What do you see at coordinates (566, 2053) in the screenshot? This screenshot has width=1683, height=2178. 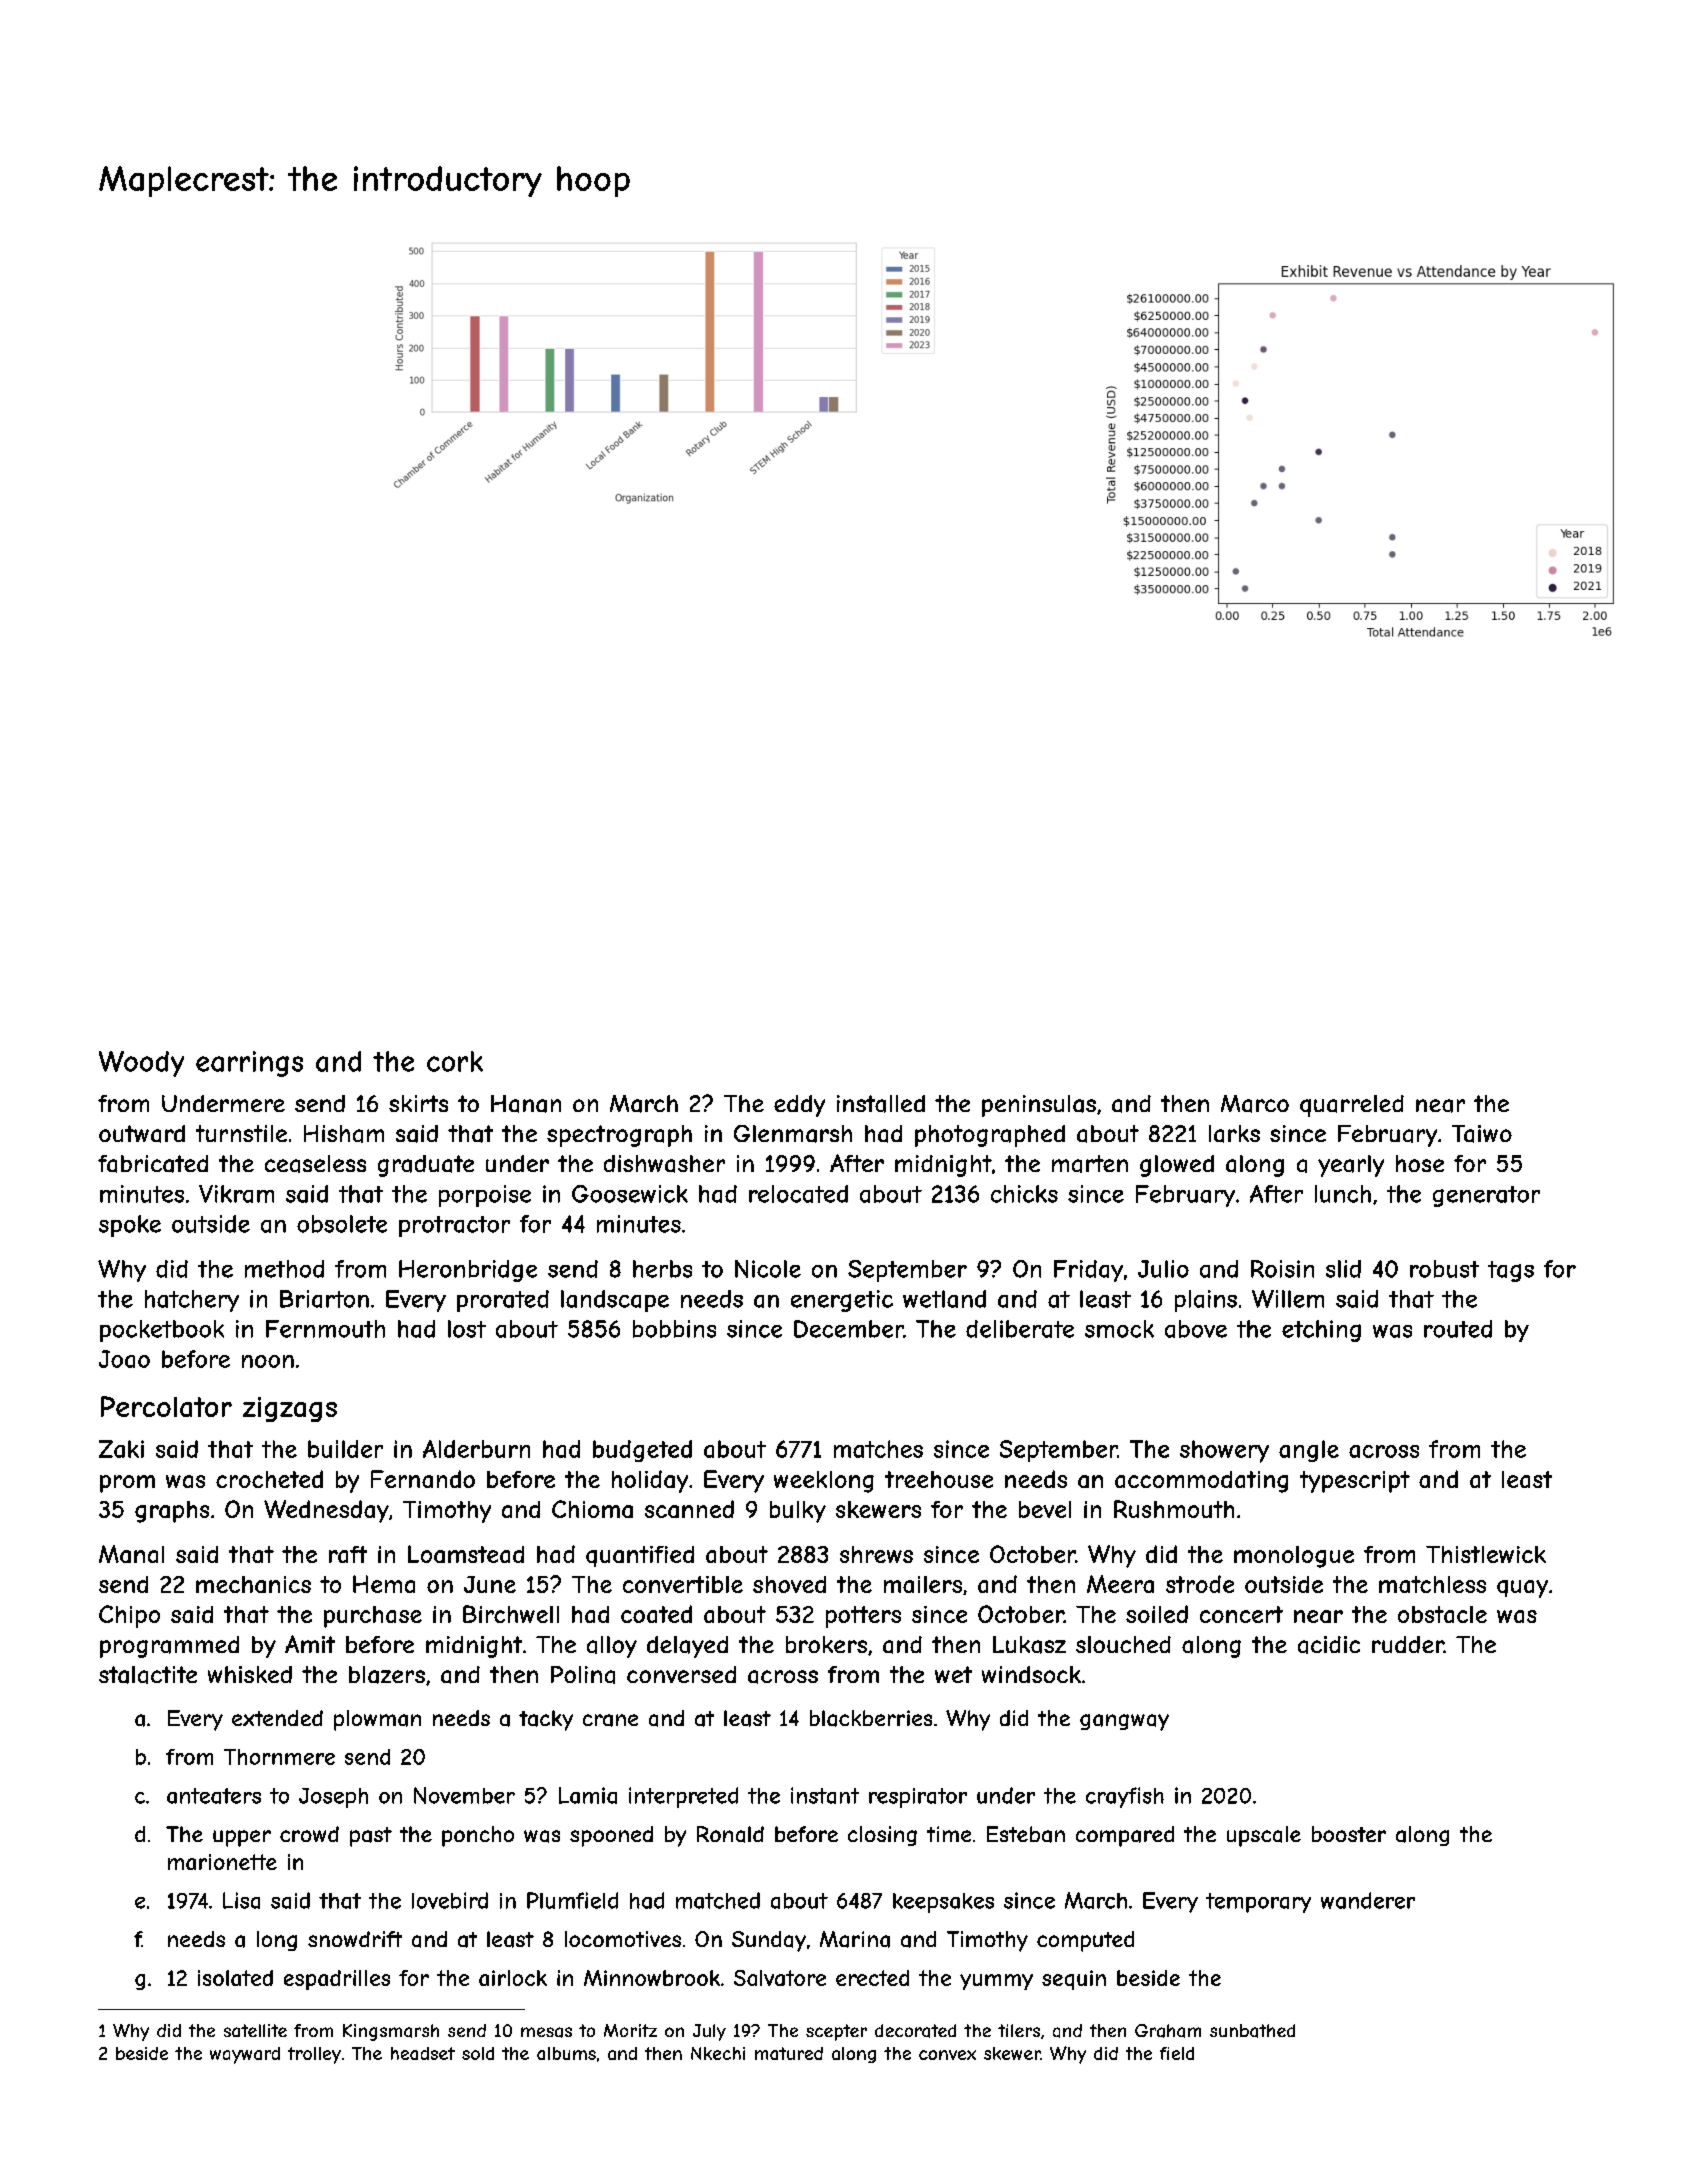 I see `albums` at bounding box center [566, 2053].
